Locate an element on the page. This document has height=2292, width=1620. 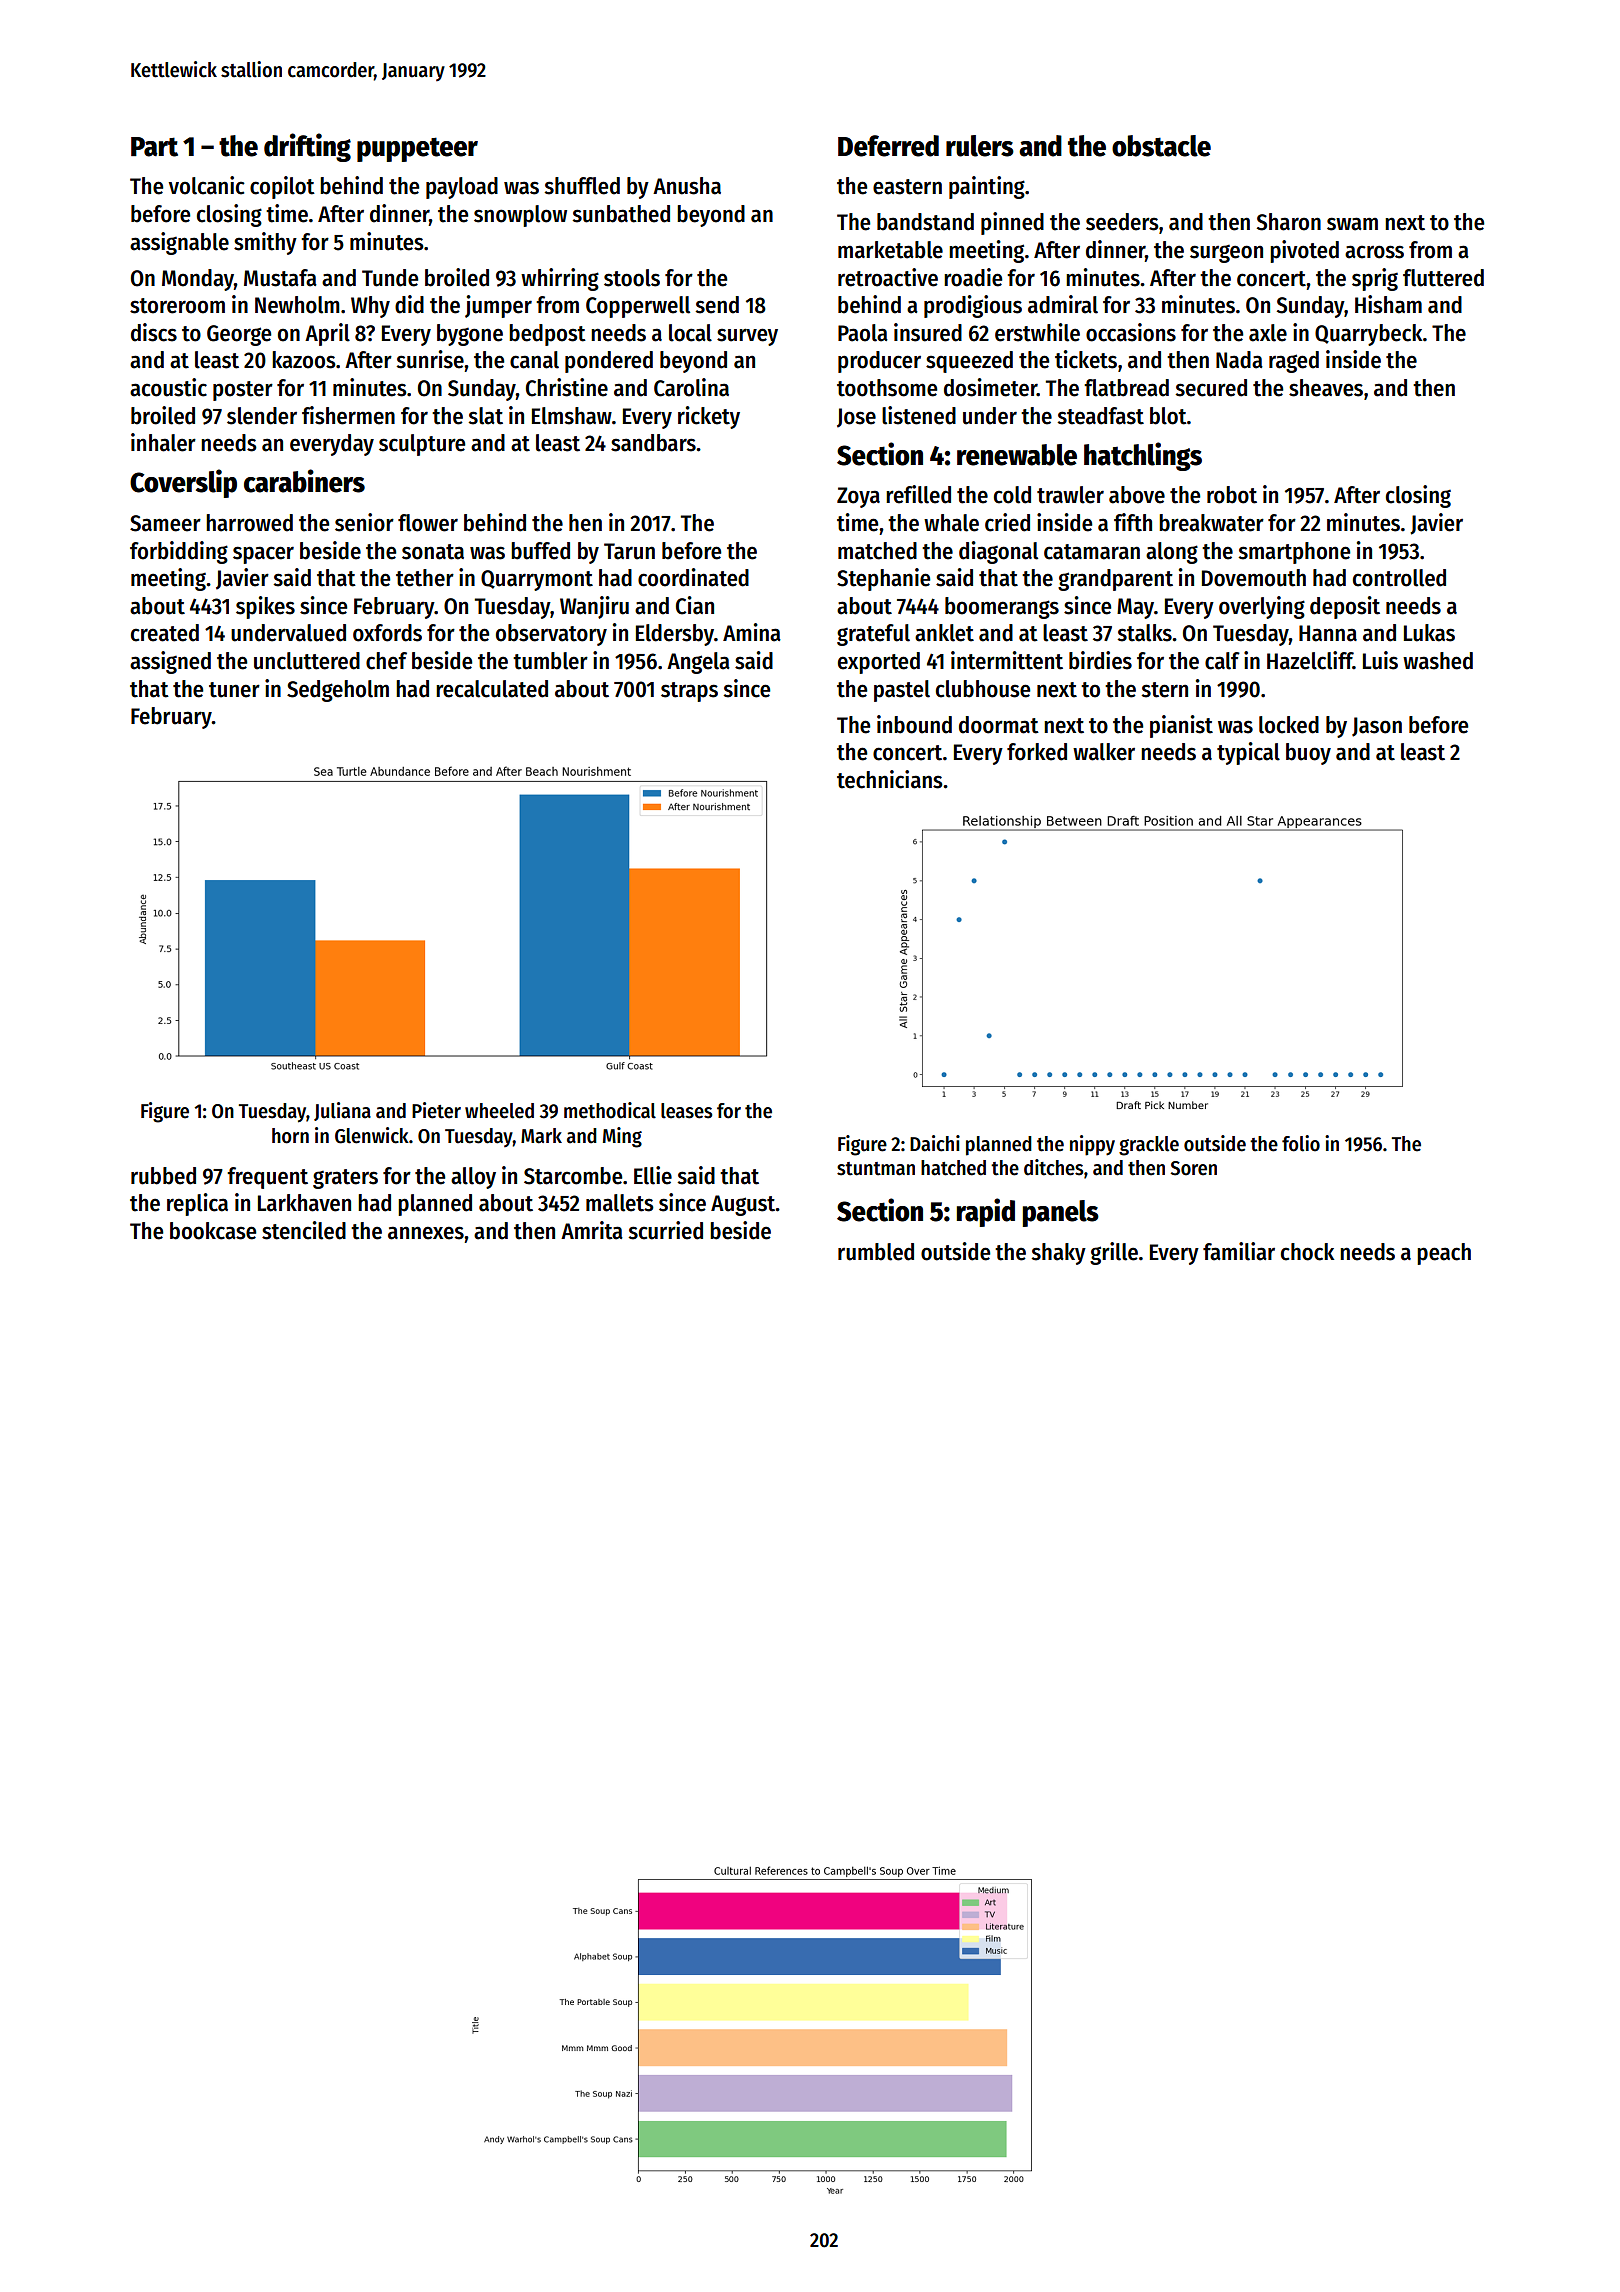
rumbled is located at coordinates (876, 1252).
